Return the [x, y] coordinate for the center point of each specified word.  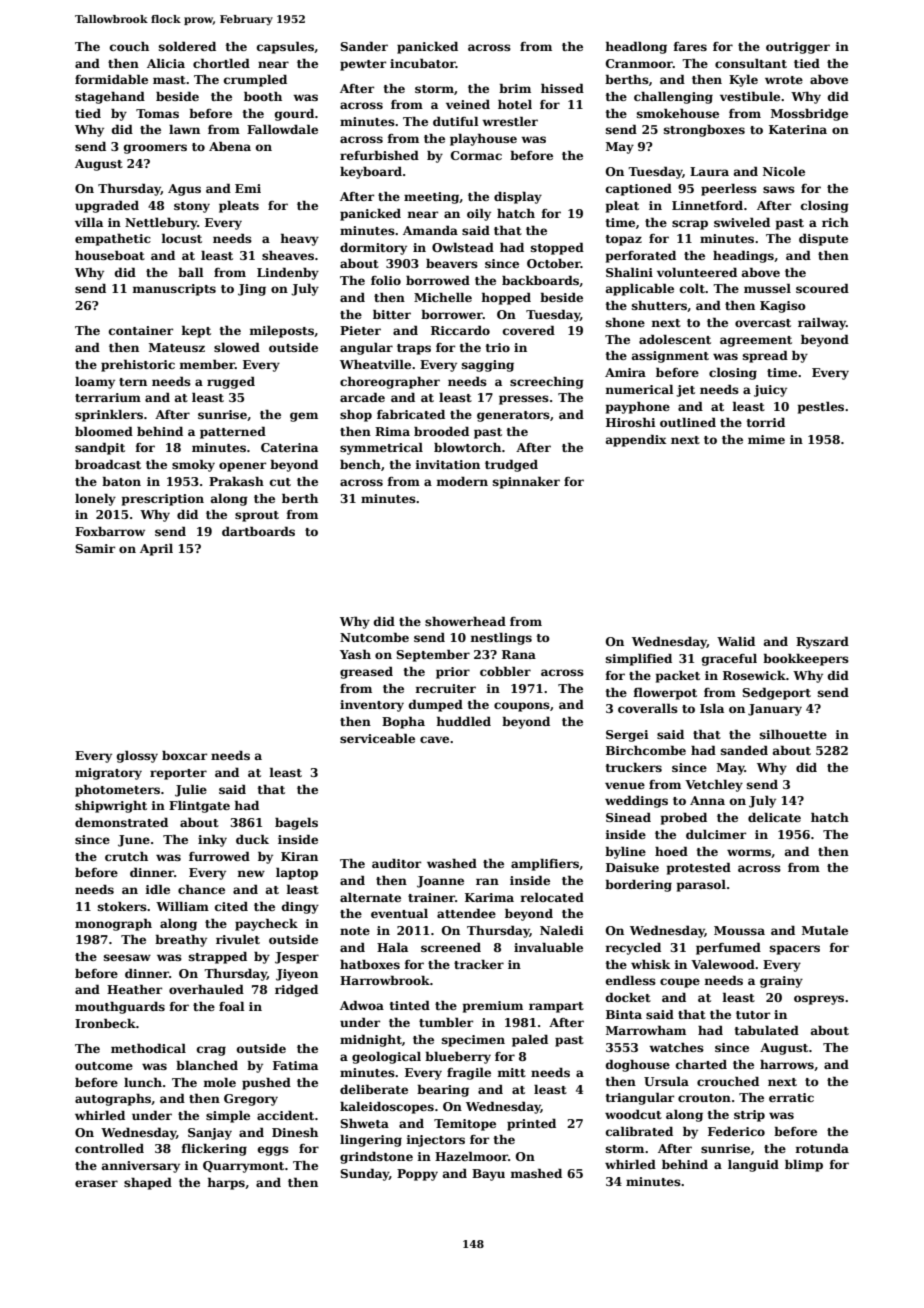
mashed [536, 1173]
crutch [126, 856]
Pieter [360, 330]
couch [129, 46]
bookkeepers [806, 659]
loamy [95, 383]
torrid [766, 422]
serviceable [377, 738]
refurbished [379, 155]
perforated [641, 256]
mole [219, 1082]
